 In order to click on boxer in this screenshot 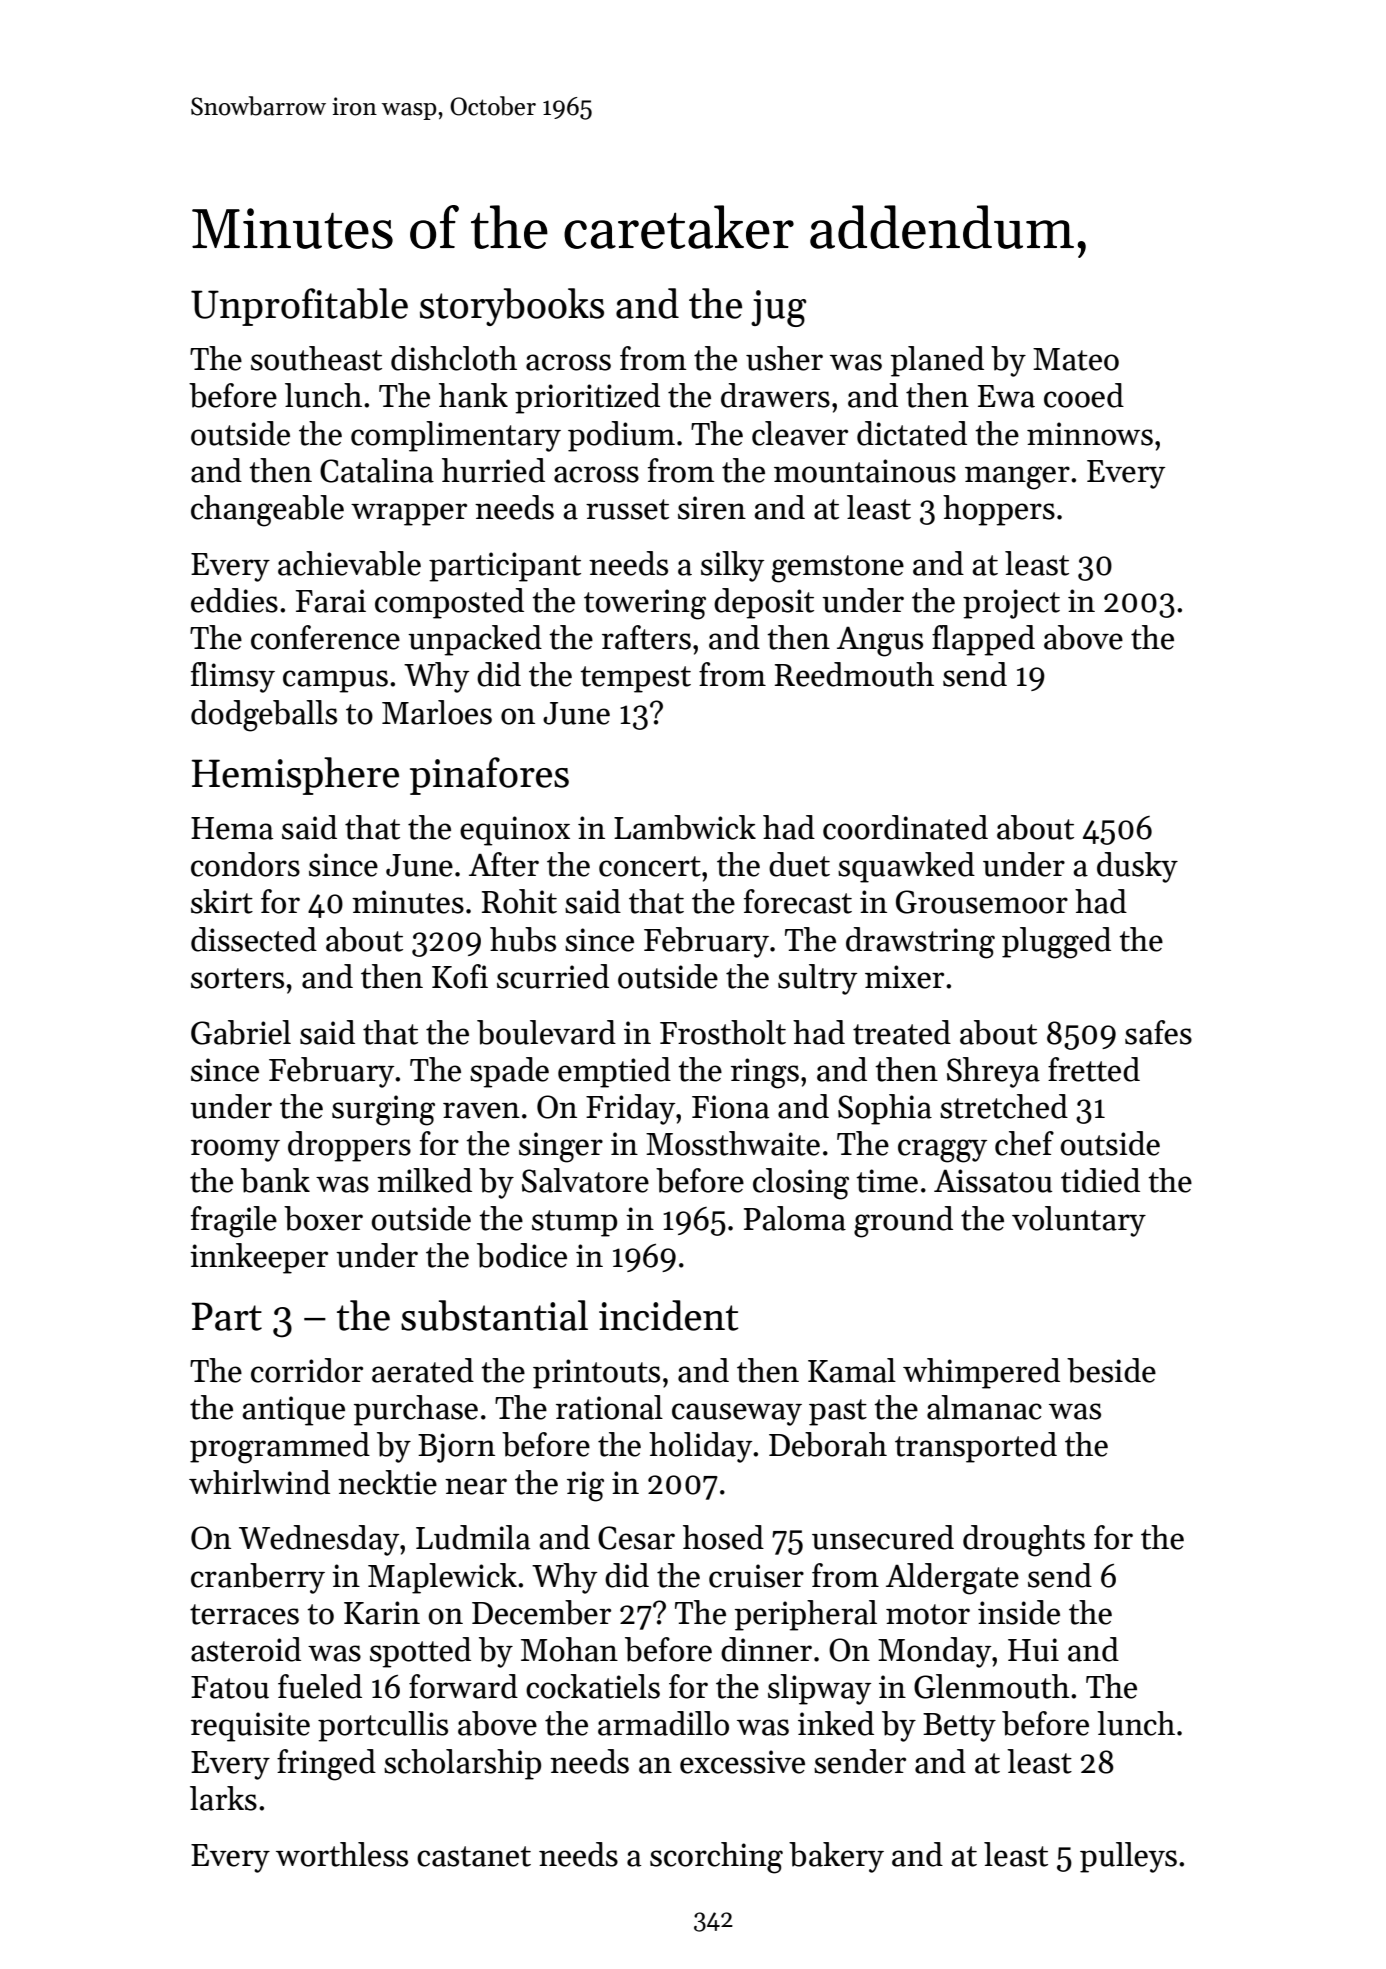, I will do `click(323, 1218)`.
